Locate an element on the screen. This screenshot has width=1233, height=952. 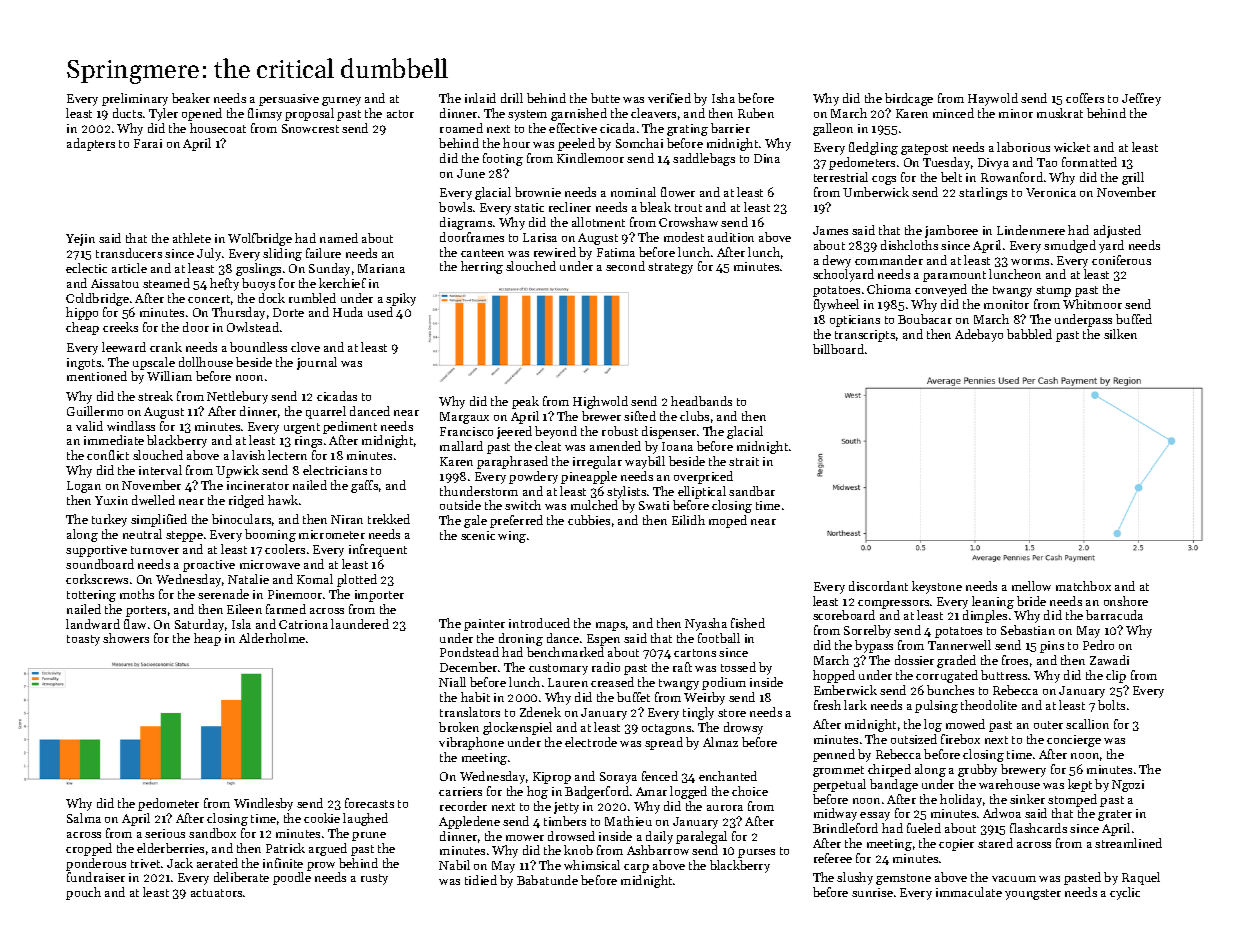
scenic is located at coordinates (478, 535).
